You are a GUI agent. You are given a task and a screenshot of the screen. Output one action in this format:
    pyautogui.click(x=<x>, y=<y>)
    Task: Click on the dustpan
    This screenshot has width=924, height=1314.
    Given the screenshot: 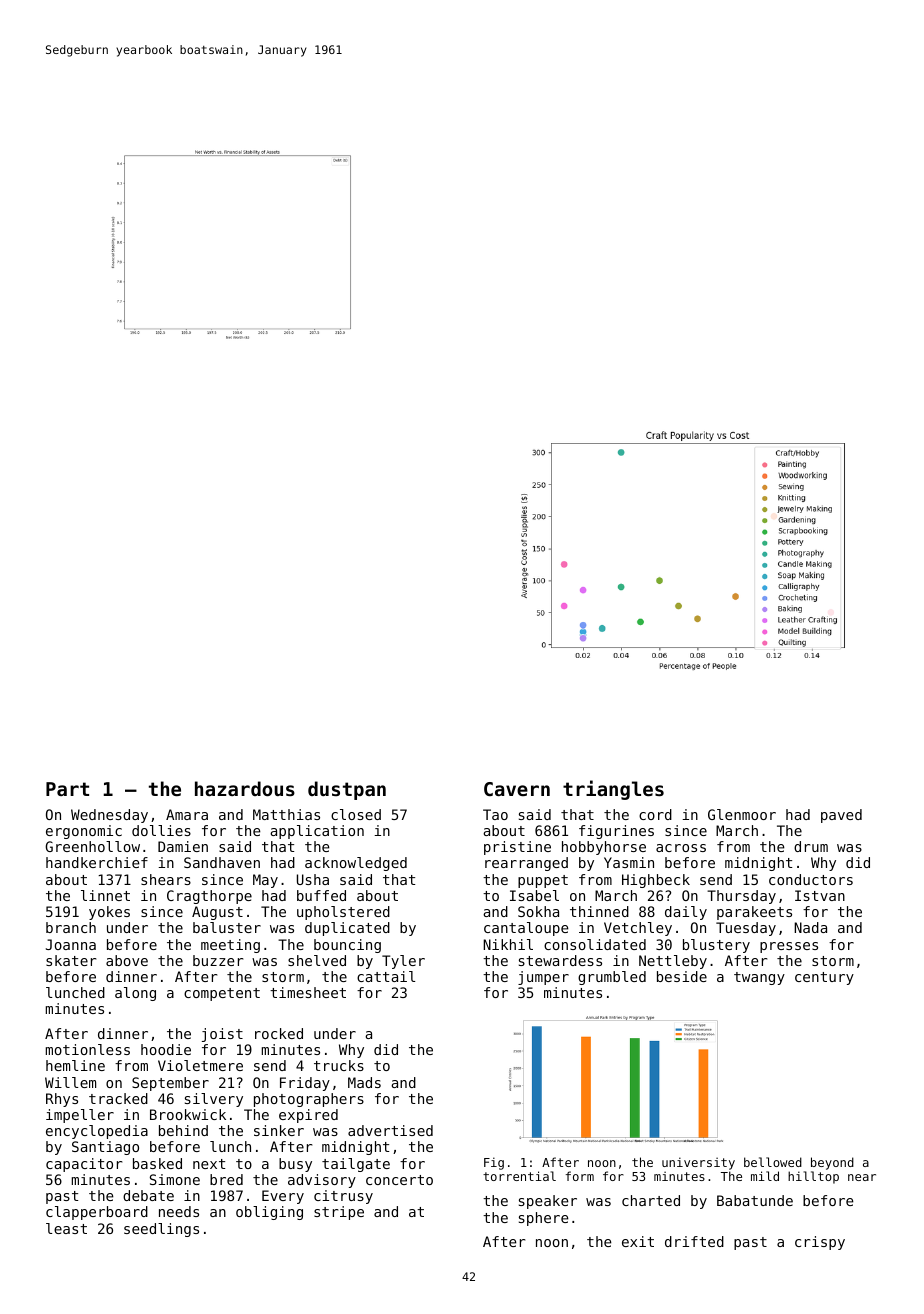 What is the action you would take?
    pyautogui.click(x=347, y=790)
